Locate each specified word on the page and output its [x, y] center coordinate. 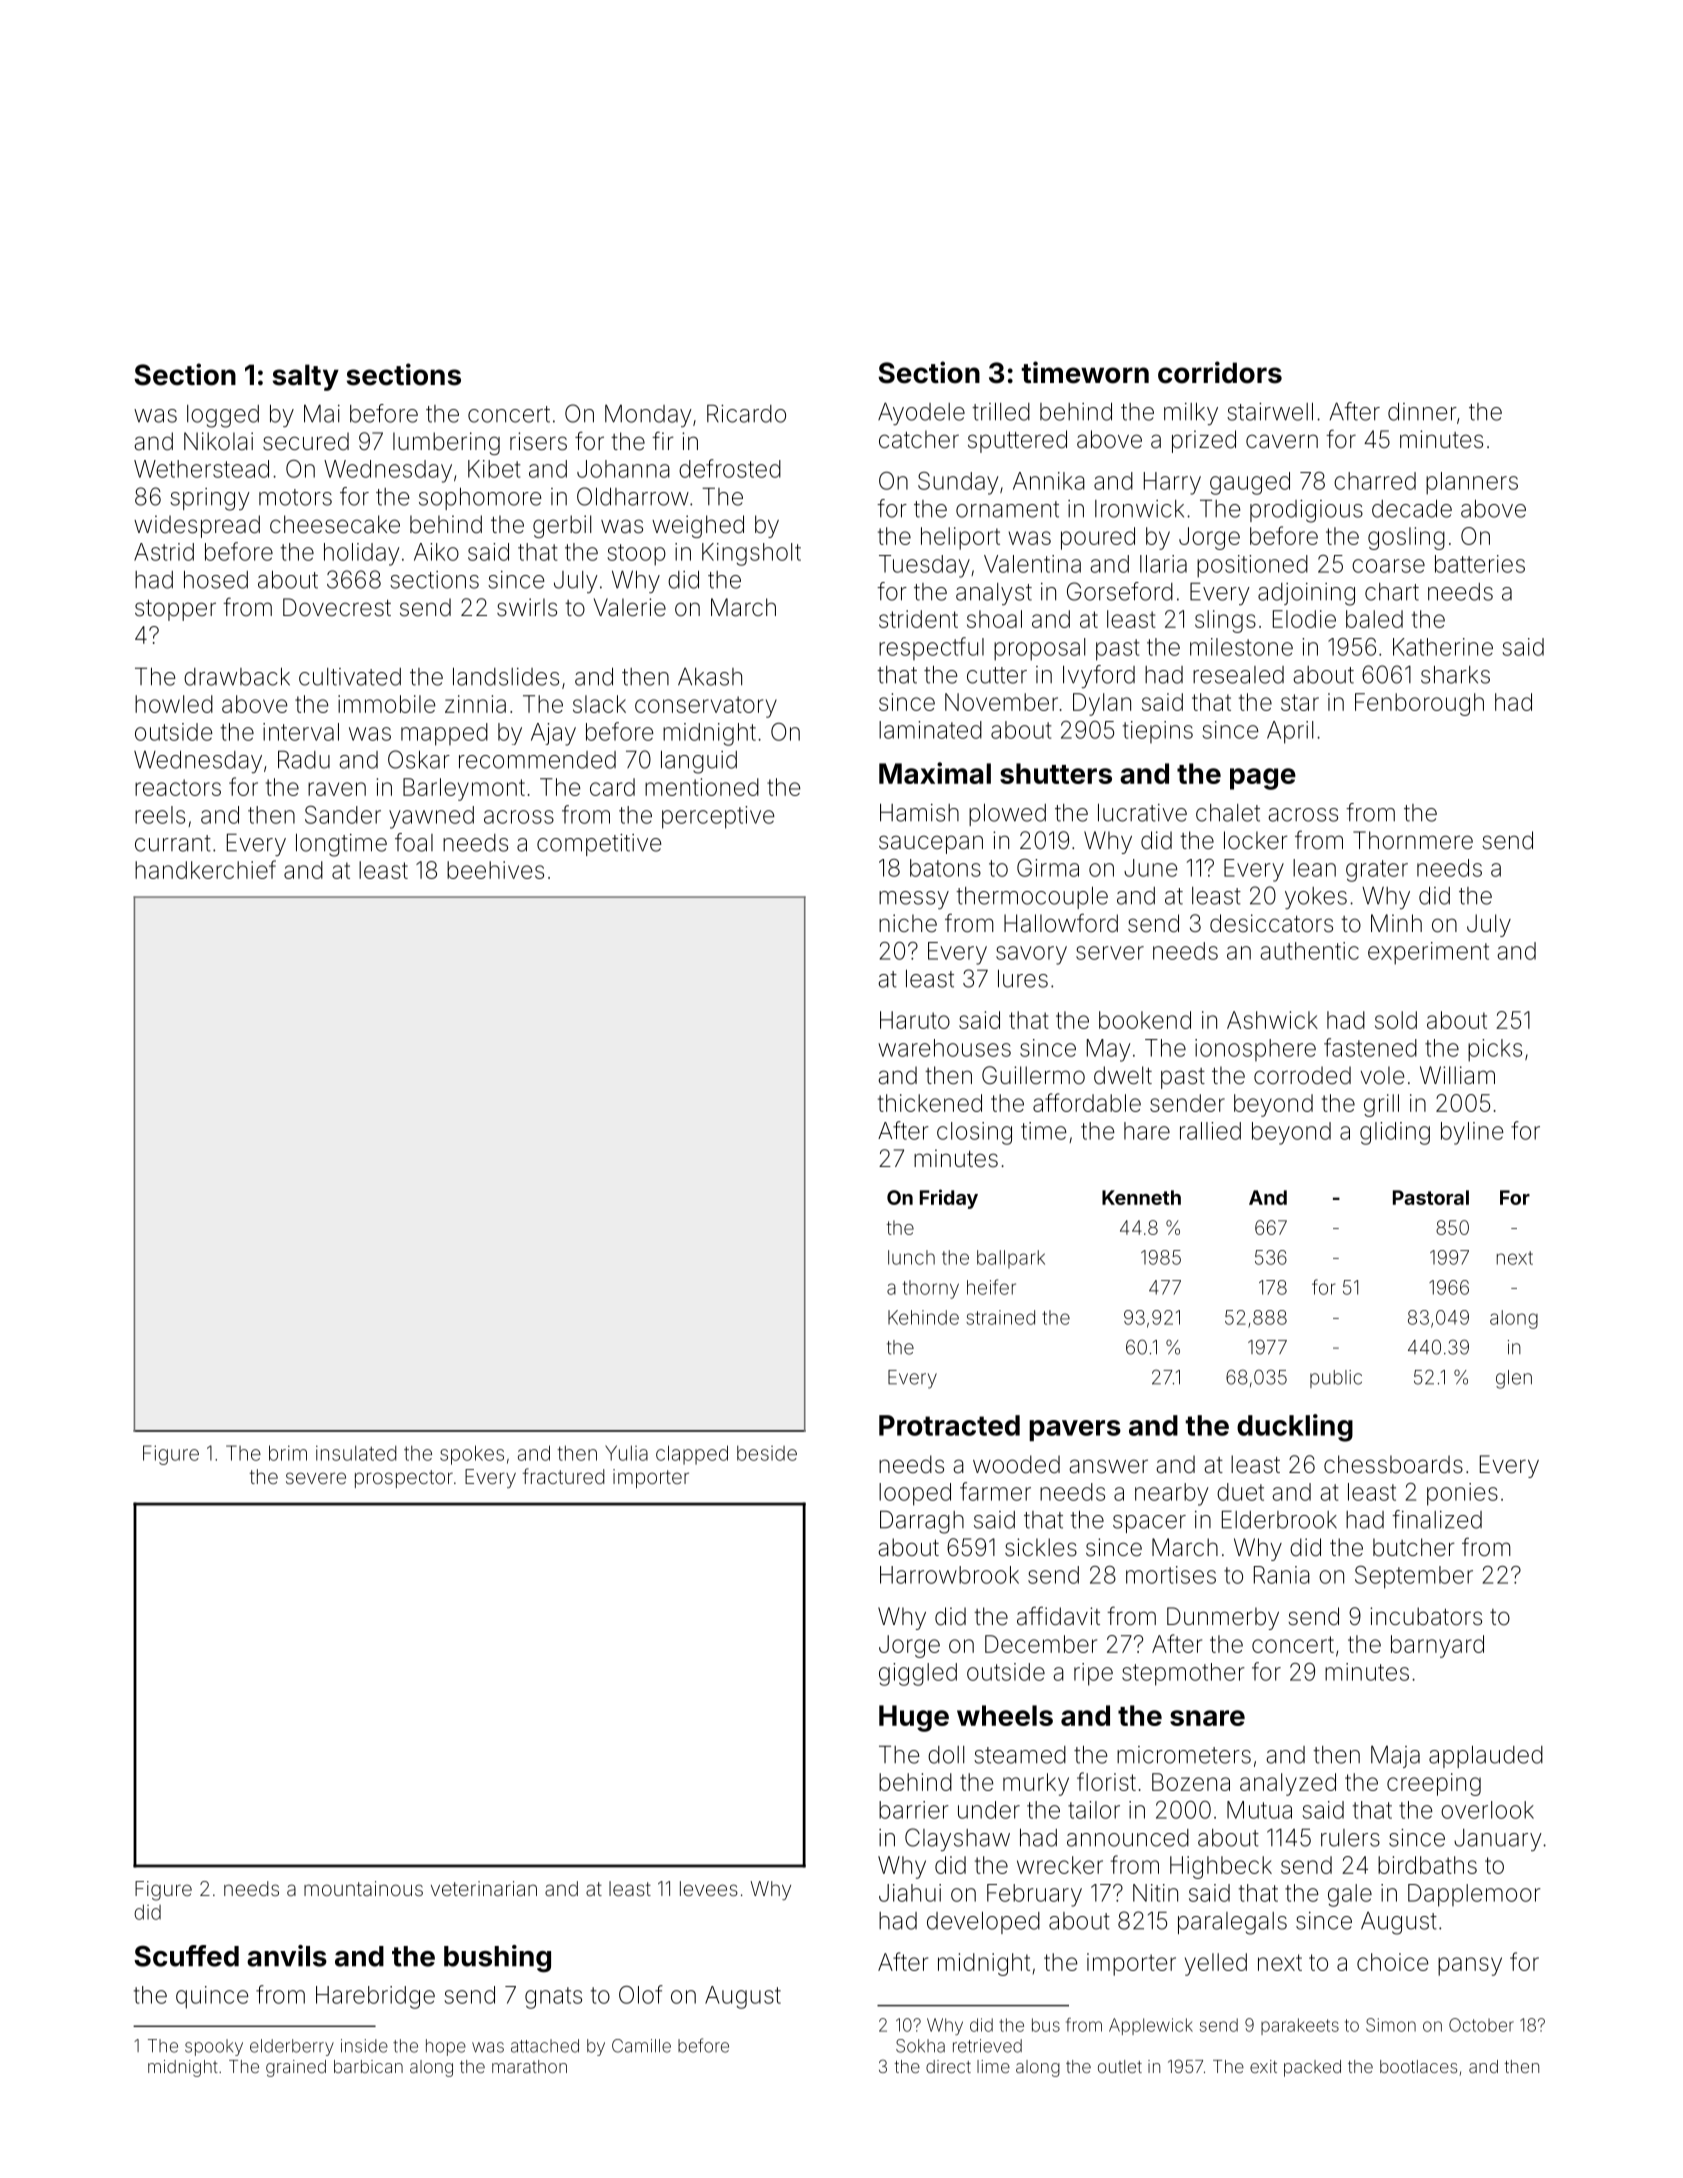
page [1263, 779]
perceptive [718, 817]
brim [288, 1453]
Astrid [164, 552]
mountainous [363, 1888]
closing [974, 1133]
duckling [1295, 1428]
